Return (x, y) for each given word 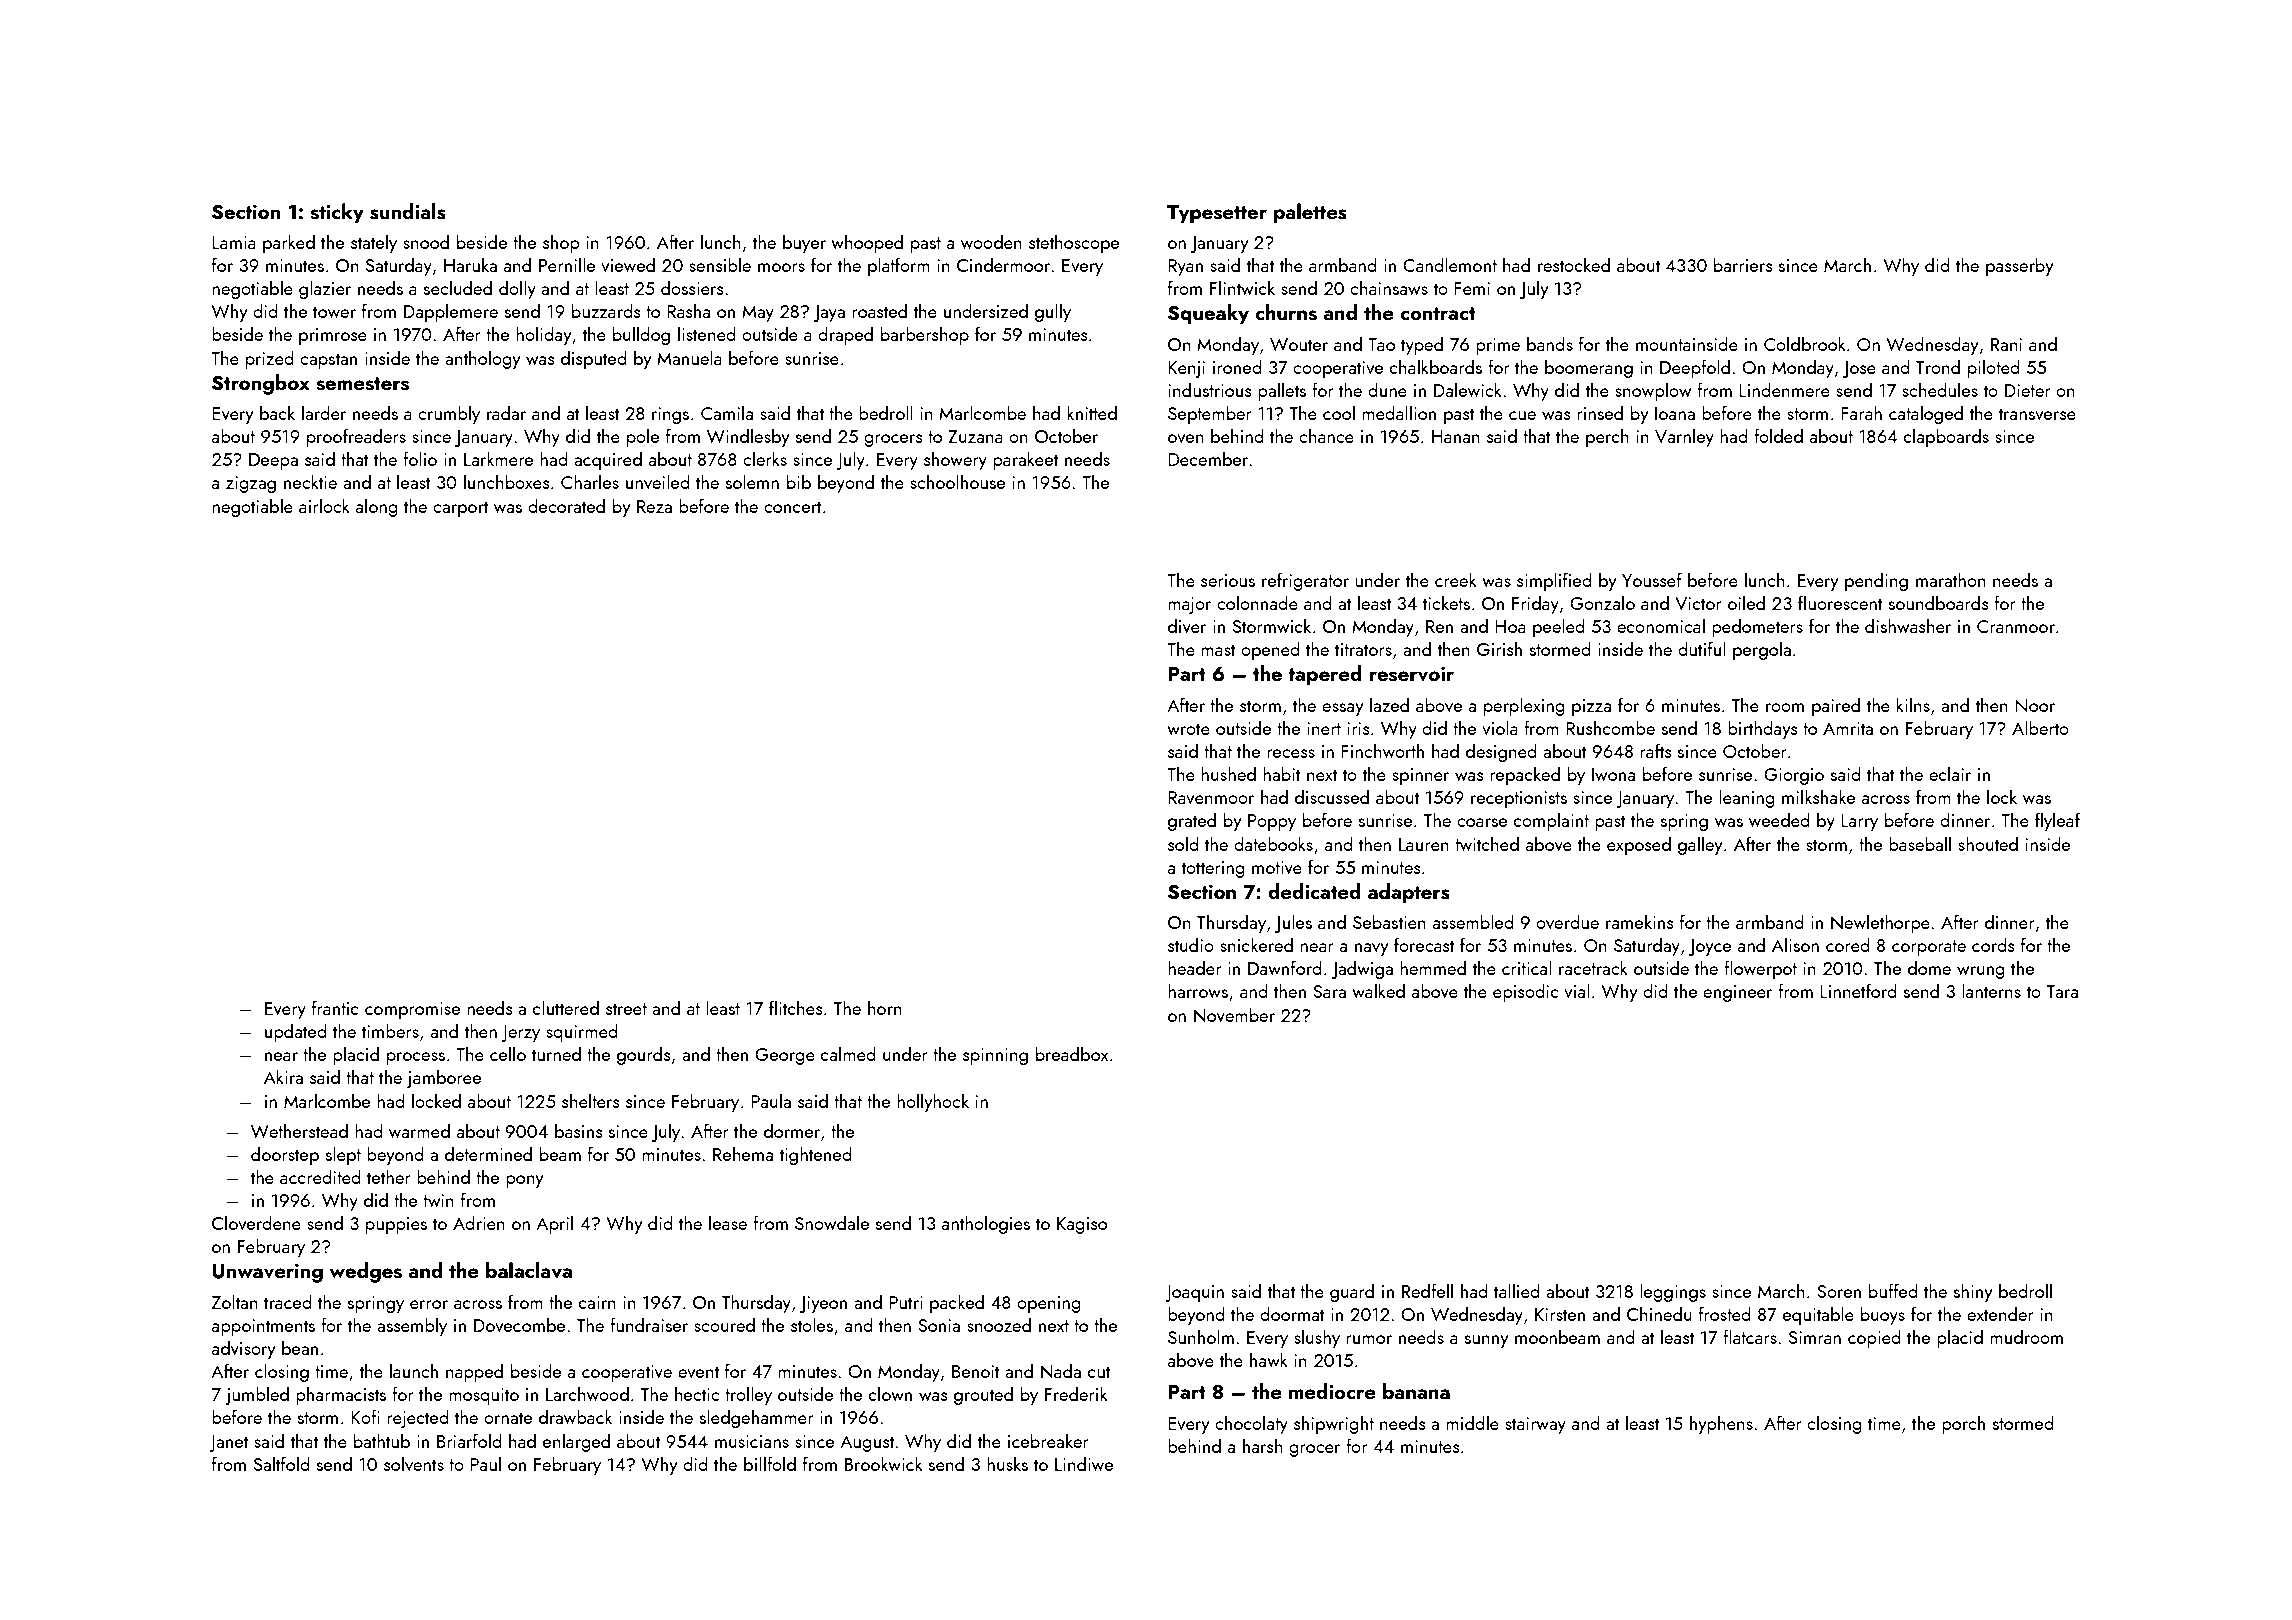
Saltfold (282, 1463)
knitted (1092, 412)
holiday (543, 335)
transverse (2037, 414)
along (377, 507)
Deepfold (1695, 368)
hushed (1228, 773)
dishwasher (1908, 625)
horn (885, 1007)
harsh (1263, 1445)
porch (1963, 1424)
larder (324, 412)
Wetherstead (299, 1130)
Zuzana (975, 436)
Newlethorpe (1880, 923)
